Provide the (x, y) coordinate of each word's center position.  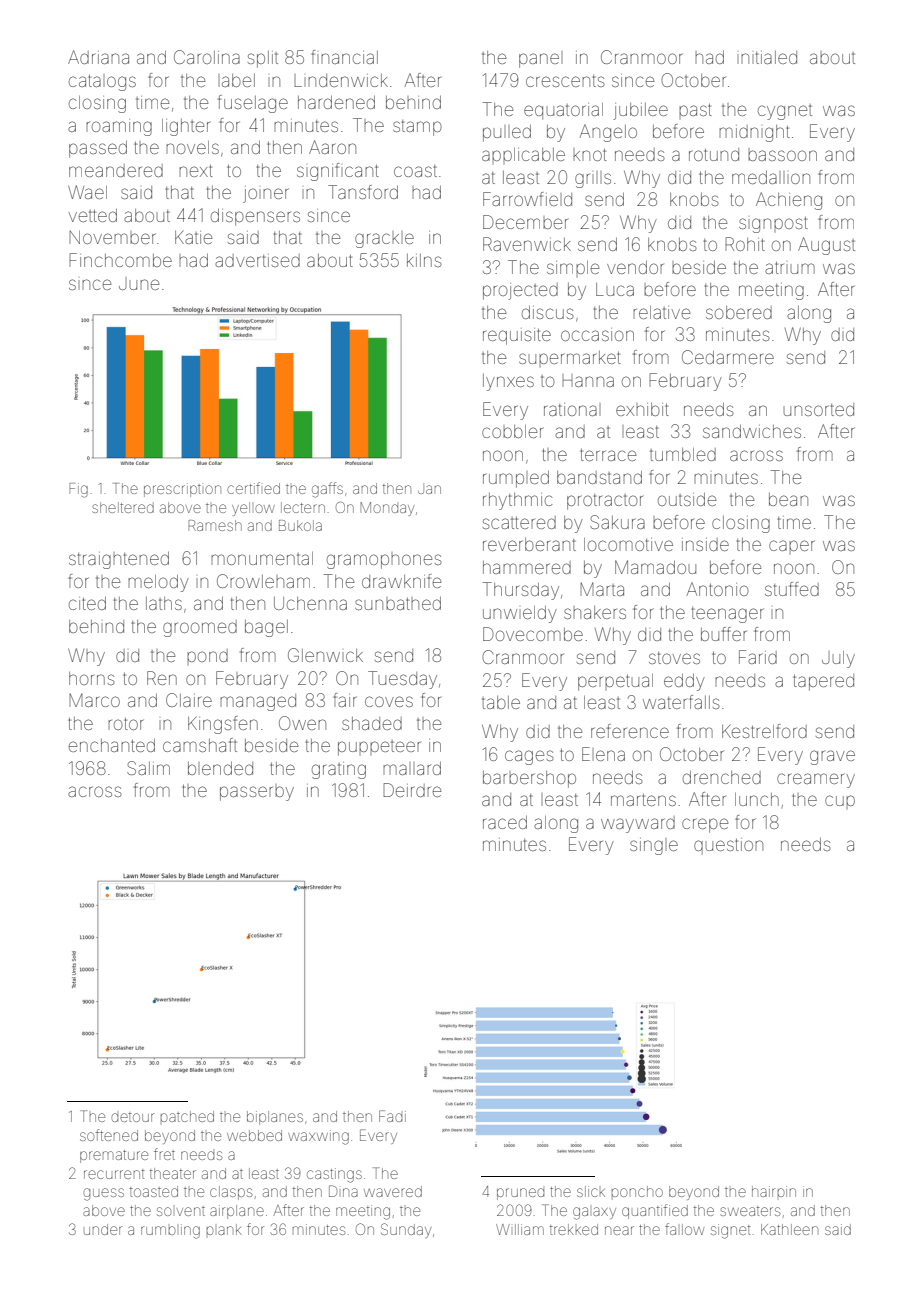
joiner (266, 194)
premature (114, 1156)
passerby (257, 793)
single (654, 846)
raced (505, 822)
